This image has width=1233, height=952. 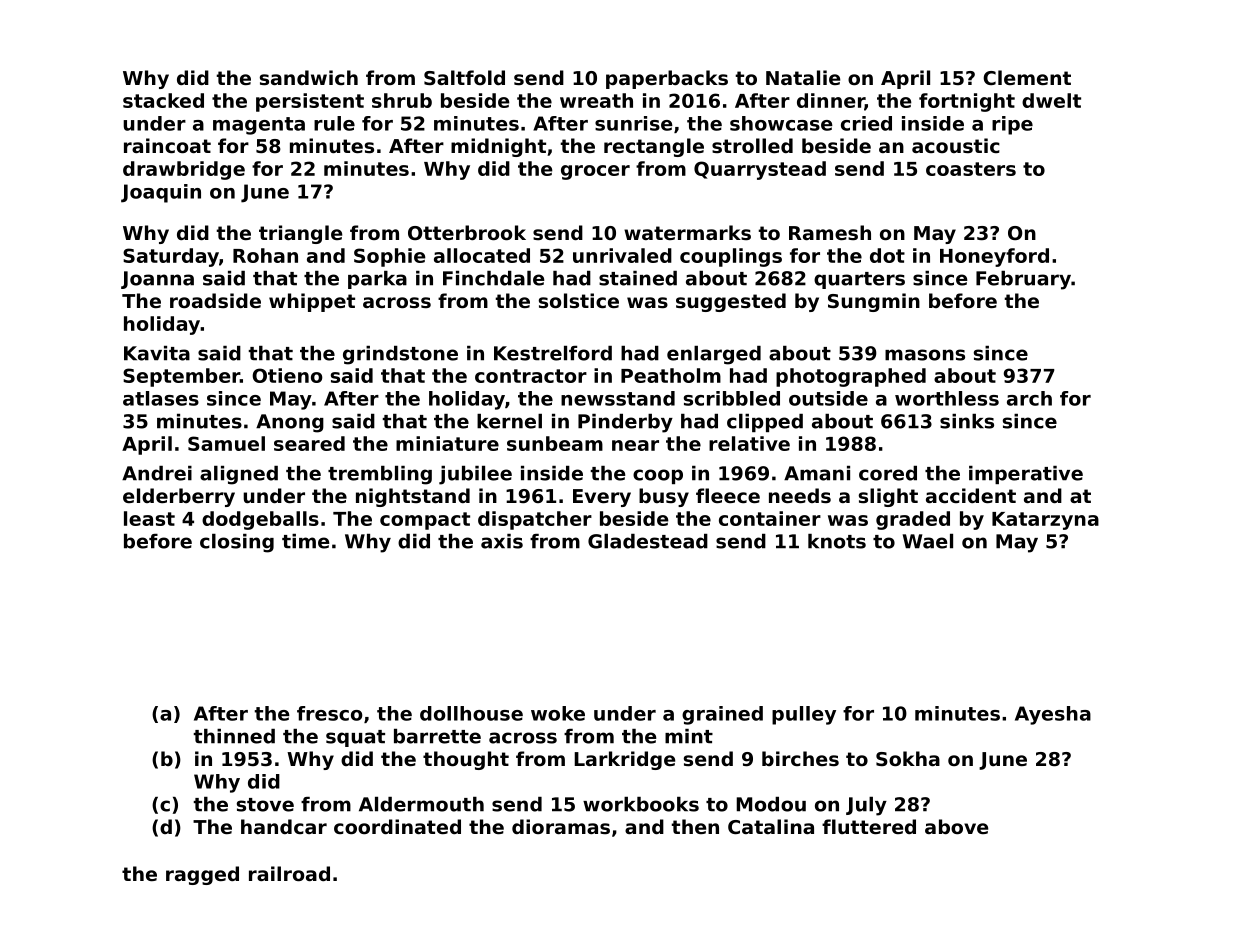 I want to click on shrub, so click(x=402, y=100).
